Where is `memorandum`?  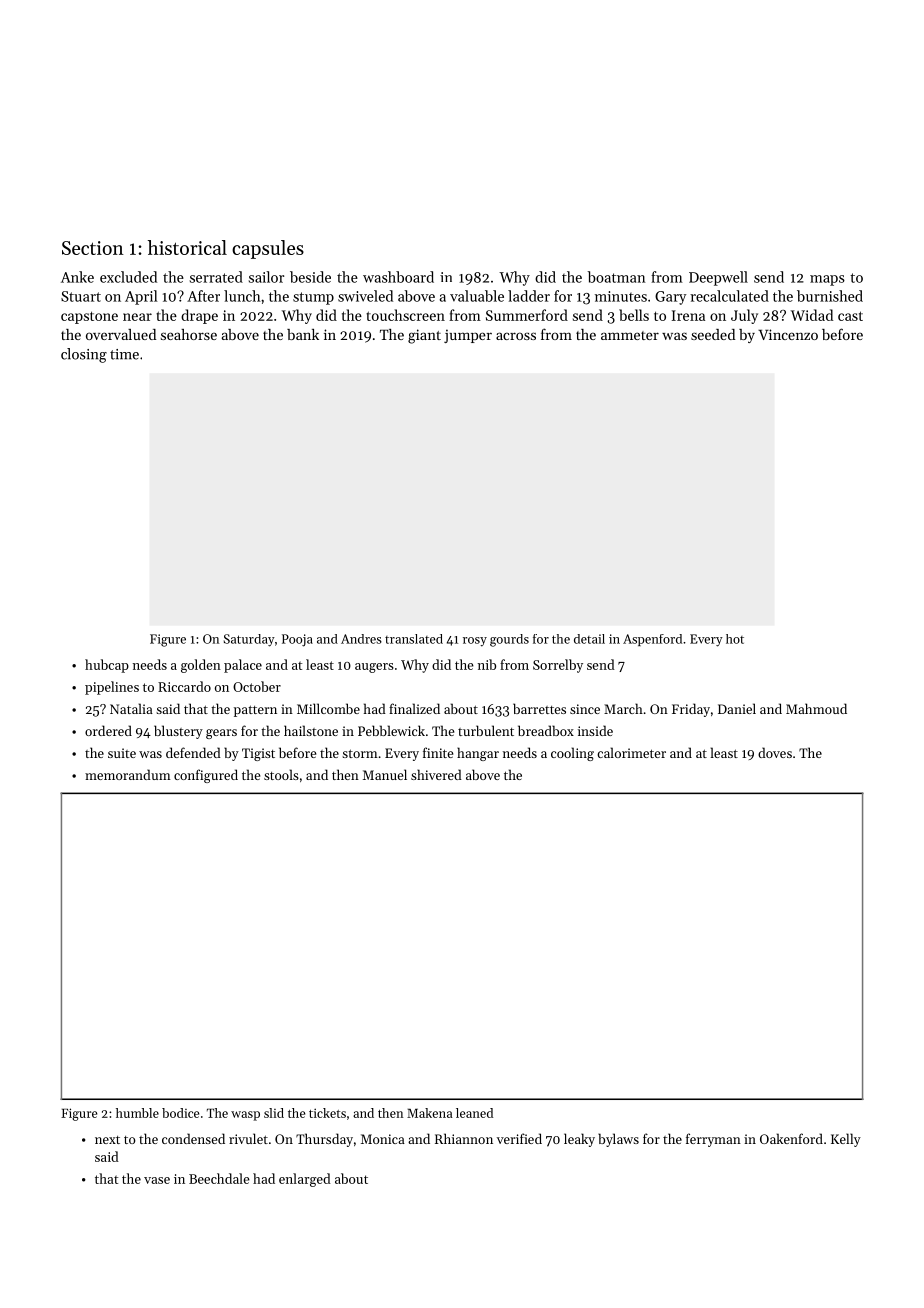 memorandum is located at coordinates (128, 774).
